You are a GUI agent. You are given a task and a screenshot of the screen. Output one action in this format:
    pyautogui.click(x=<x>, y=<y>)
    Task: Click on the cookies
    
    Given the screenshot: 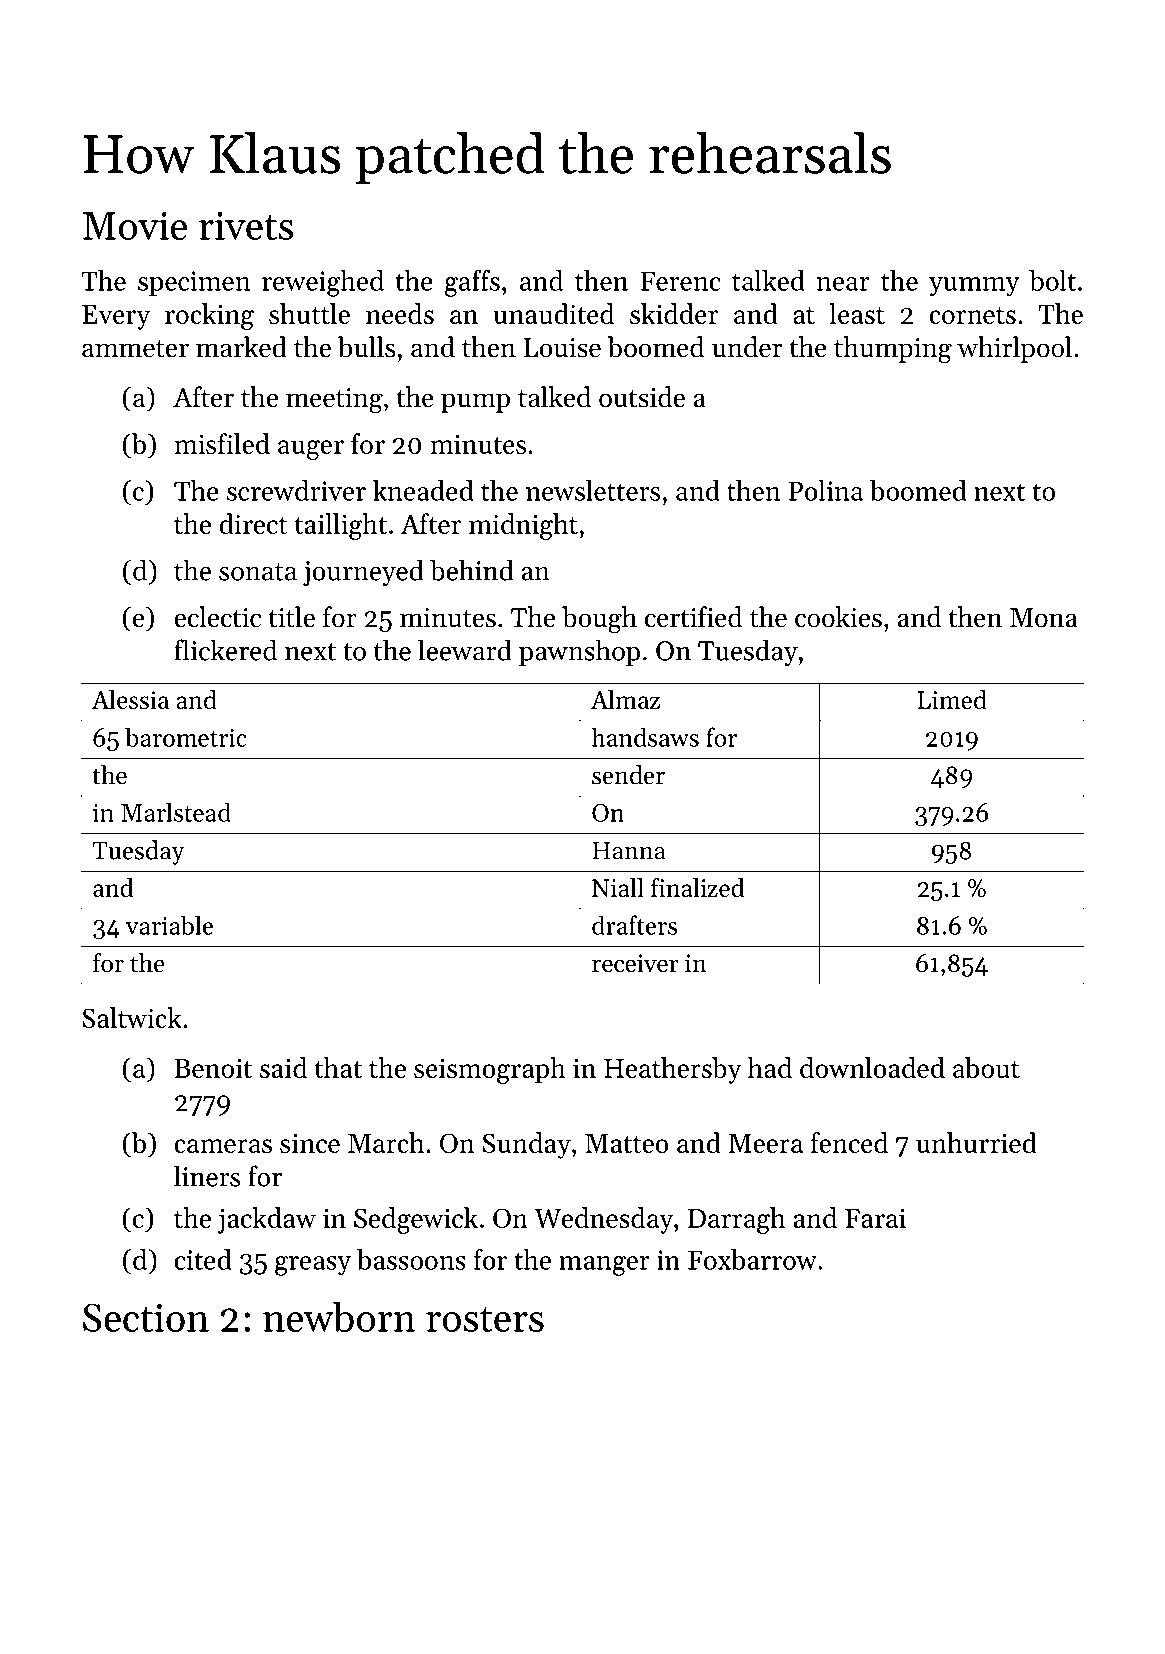 What is the action you would take?
    pyautogui.click(x=838, y=617)
